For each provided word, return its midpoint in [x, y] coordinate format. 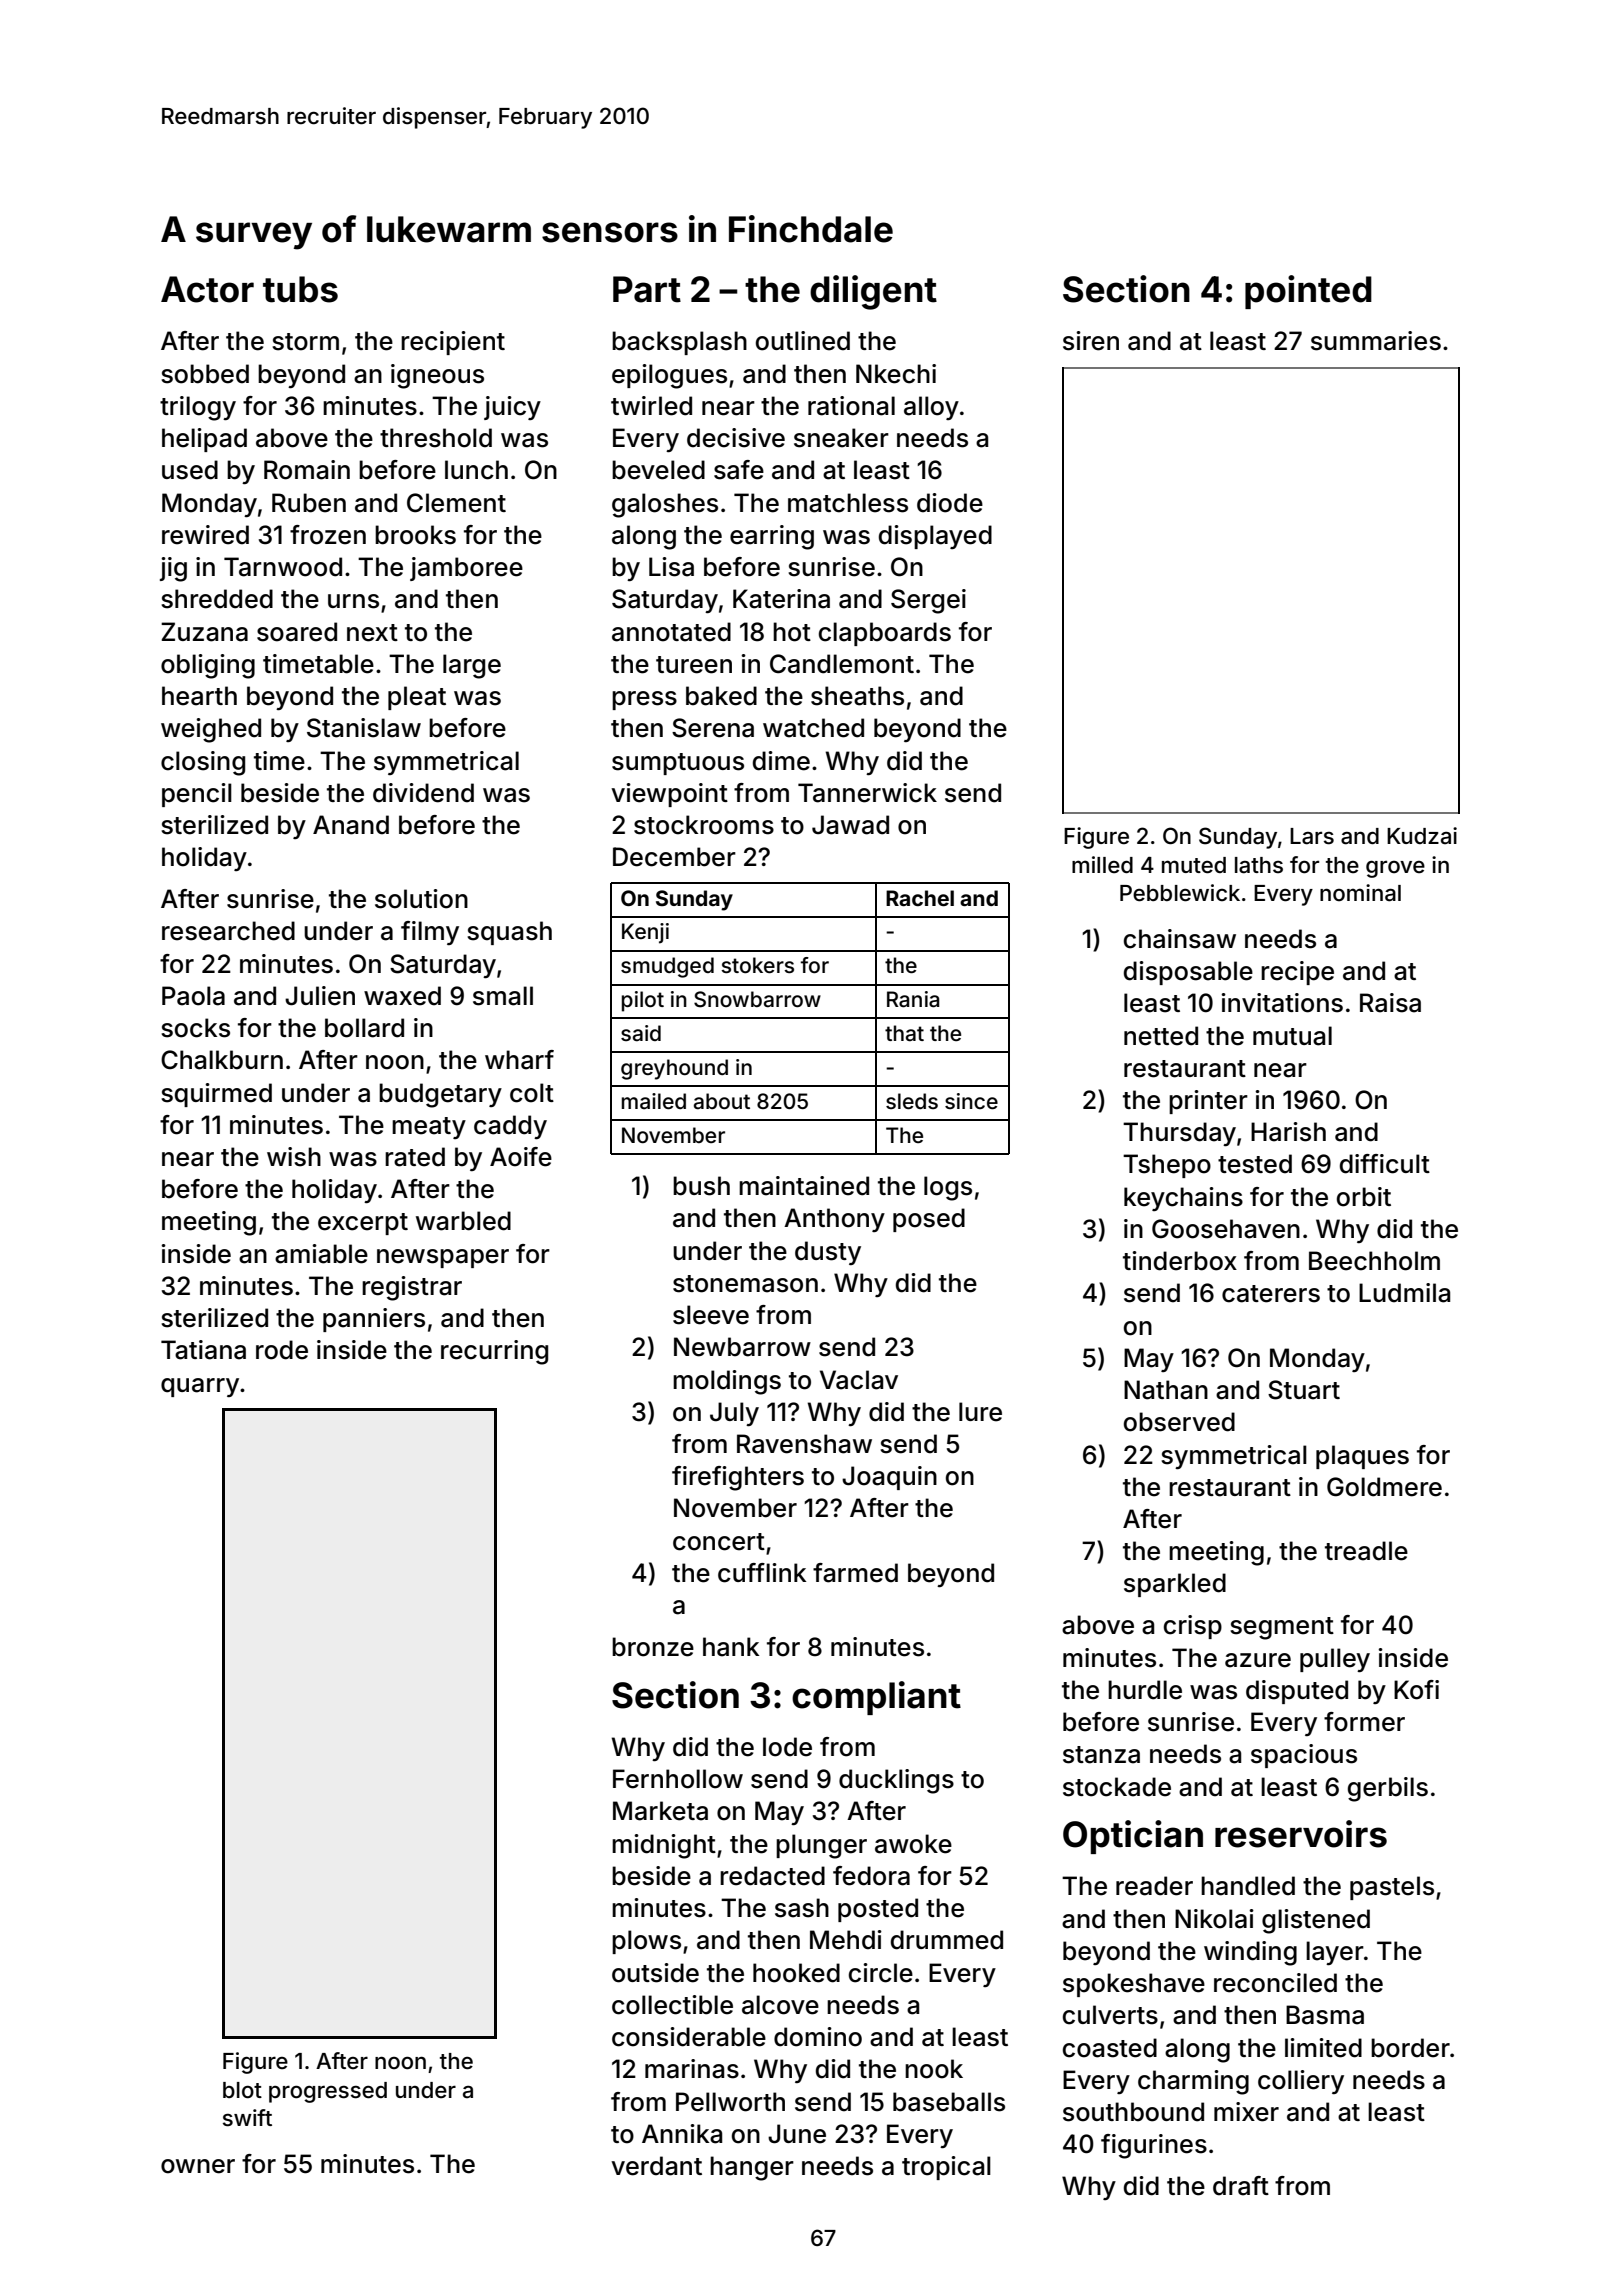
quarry [200, 1387]
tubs [300, 289]
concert [719, 1542]
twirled [651, 406]
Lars [1312, 836]
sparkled [1175, 1585]
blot [242, 2090]
